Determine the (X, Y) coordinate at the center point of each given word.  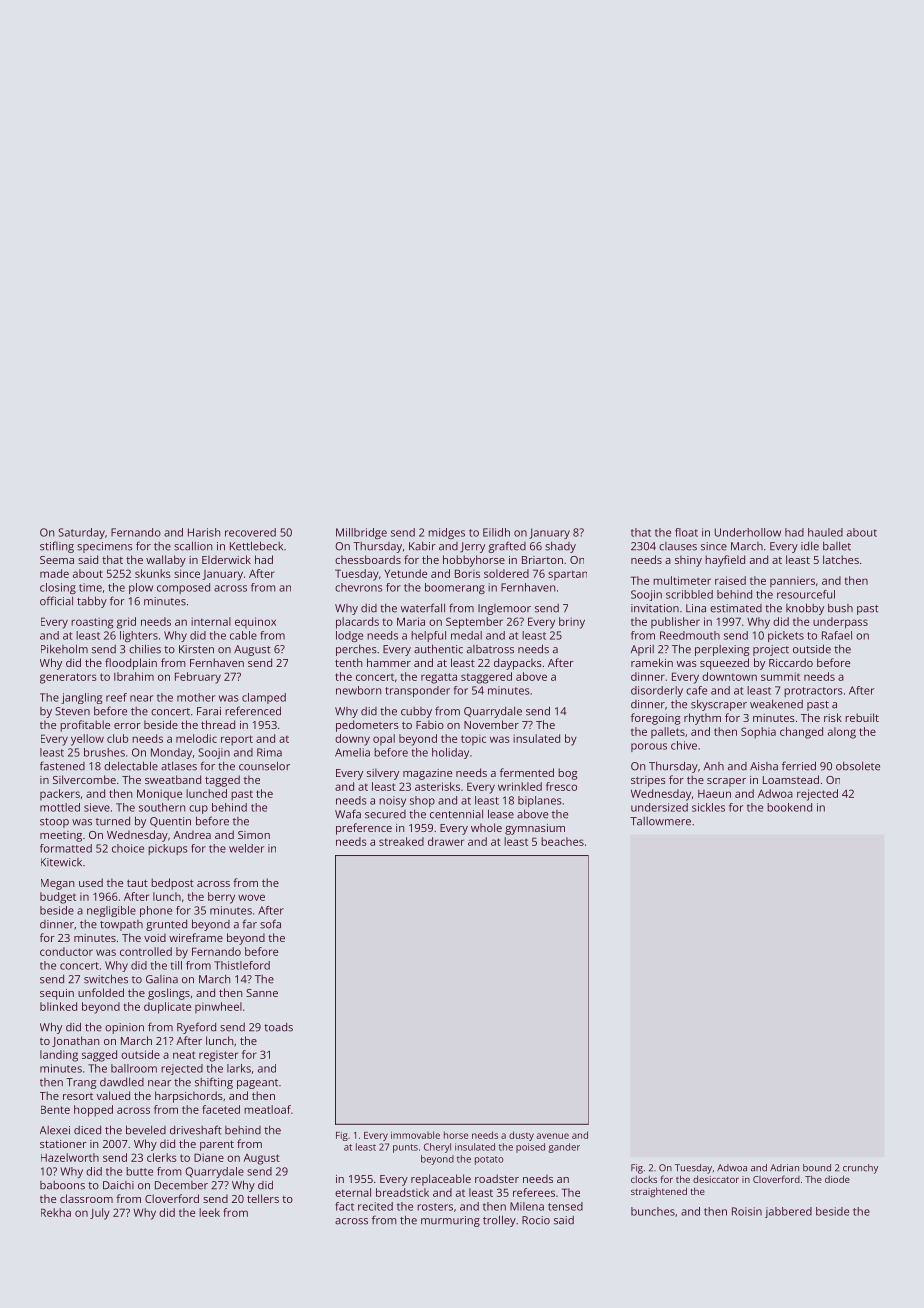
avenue (552, 1136)
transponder (417, 691)
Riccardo (791, 662)
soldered (506, 573)
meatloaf (267, 1109)
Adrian (784, 1168)
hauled (825, 532)
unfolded (101, 992)
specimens (105, 547)
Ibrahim (134, 676)
